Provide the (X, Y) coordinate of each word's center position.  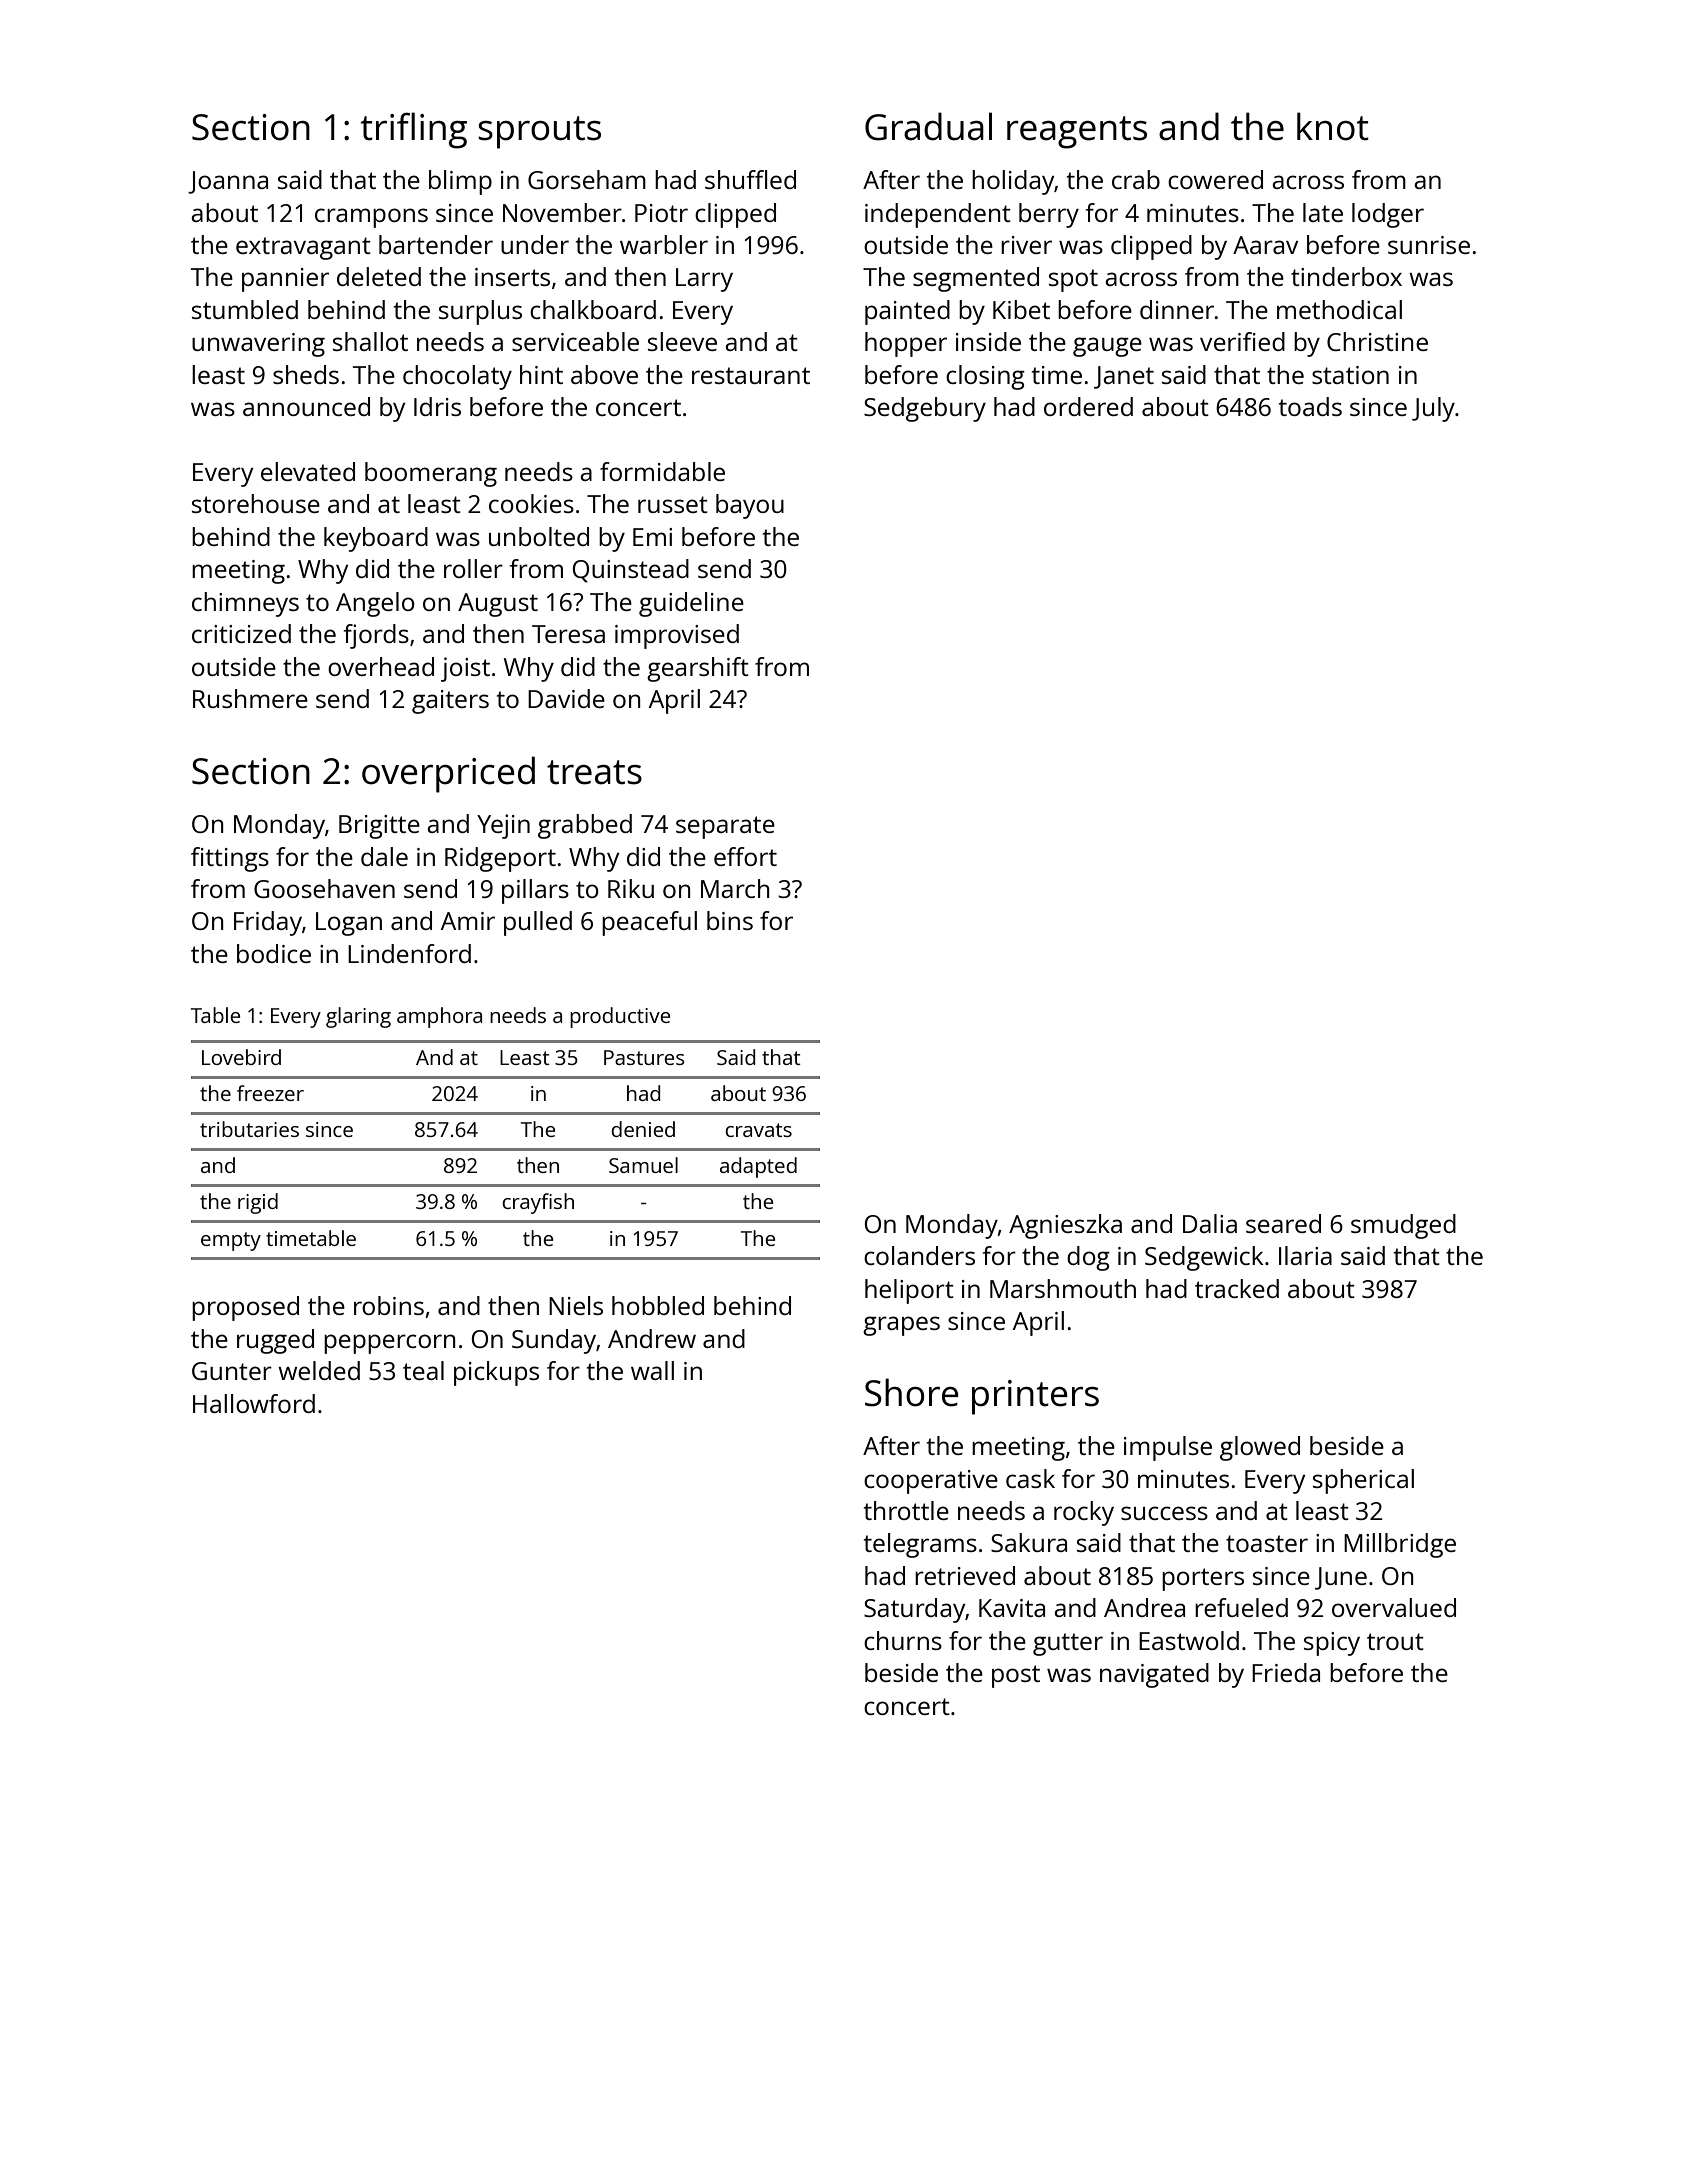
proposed (245, 1308)
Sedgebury (925, 409)
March (735, 888)
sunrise (1429, 245)
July (1433, 409)
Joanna (228, 182)
